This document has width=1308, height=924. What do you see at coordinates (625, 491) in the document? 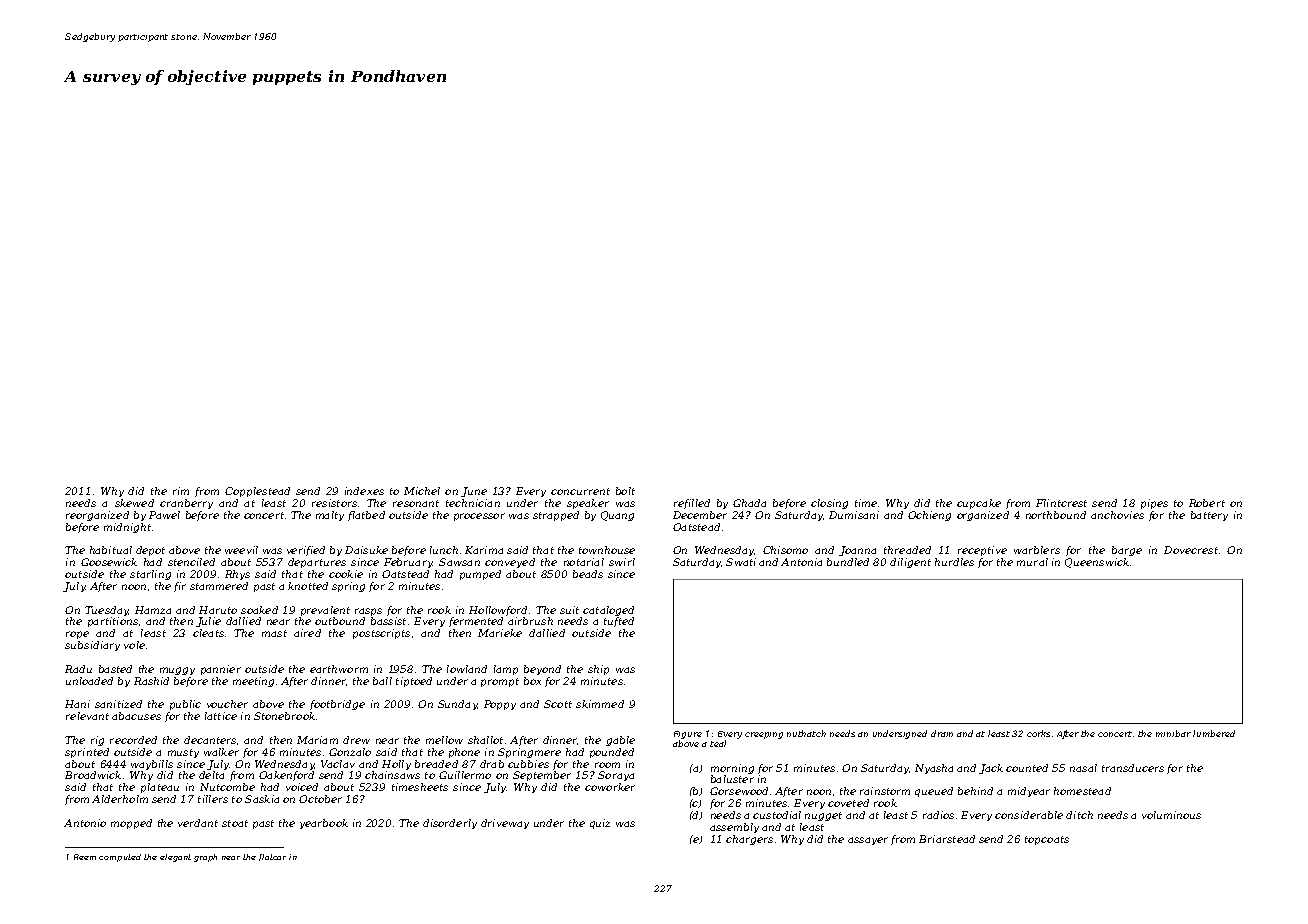
I see `bolt` at bounding box center [625, 491].
